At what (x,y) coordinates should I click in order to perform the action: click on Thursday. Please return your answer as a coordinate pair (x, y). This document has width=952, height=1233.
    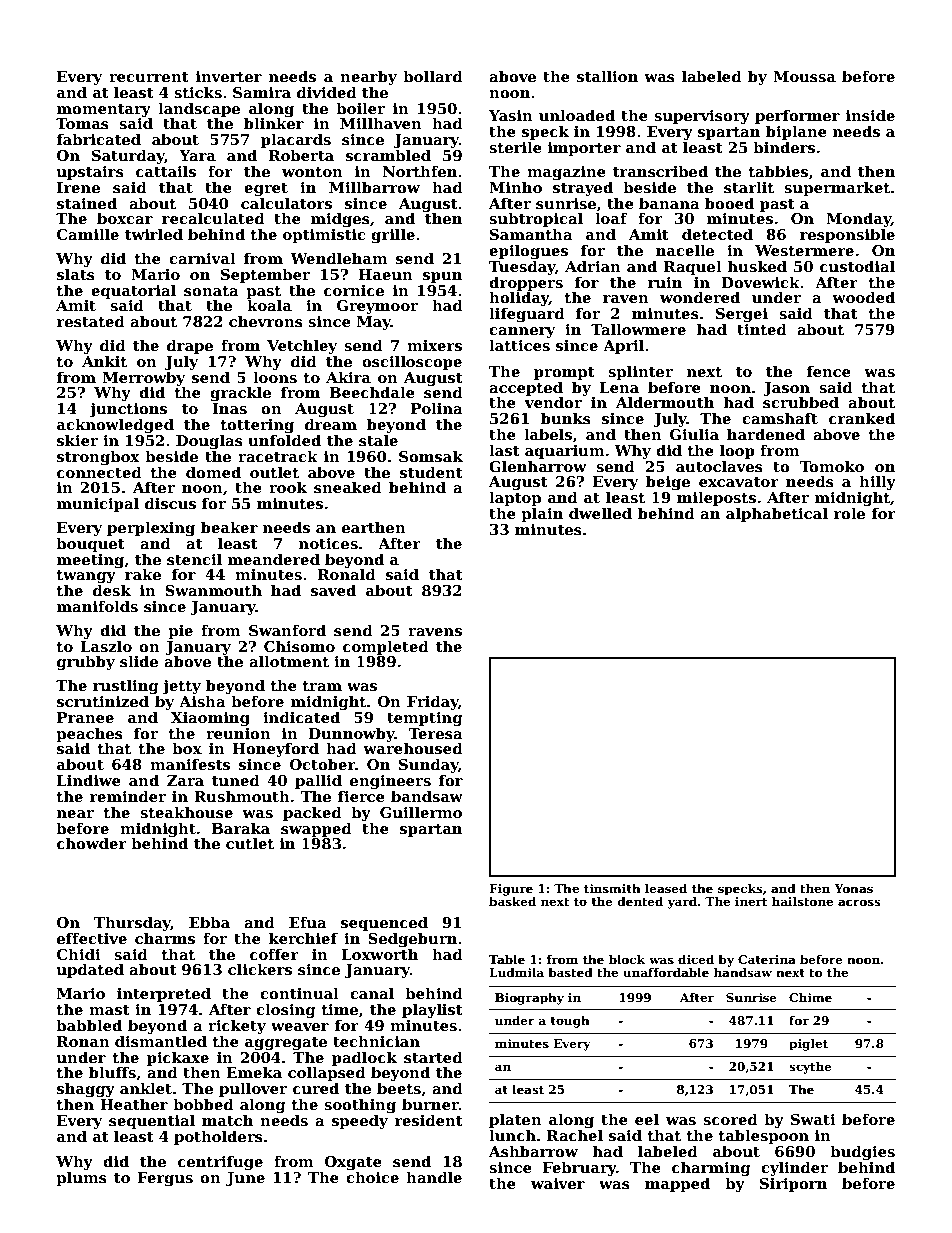
    Looking at the image, I should click on (132, 923).
